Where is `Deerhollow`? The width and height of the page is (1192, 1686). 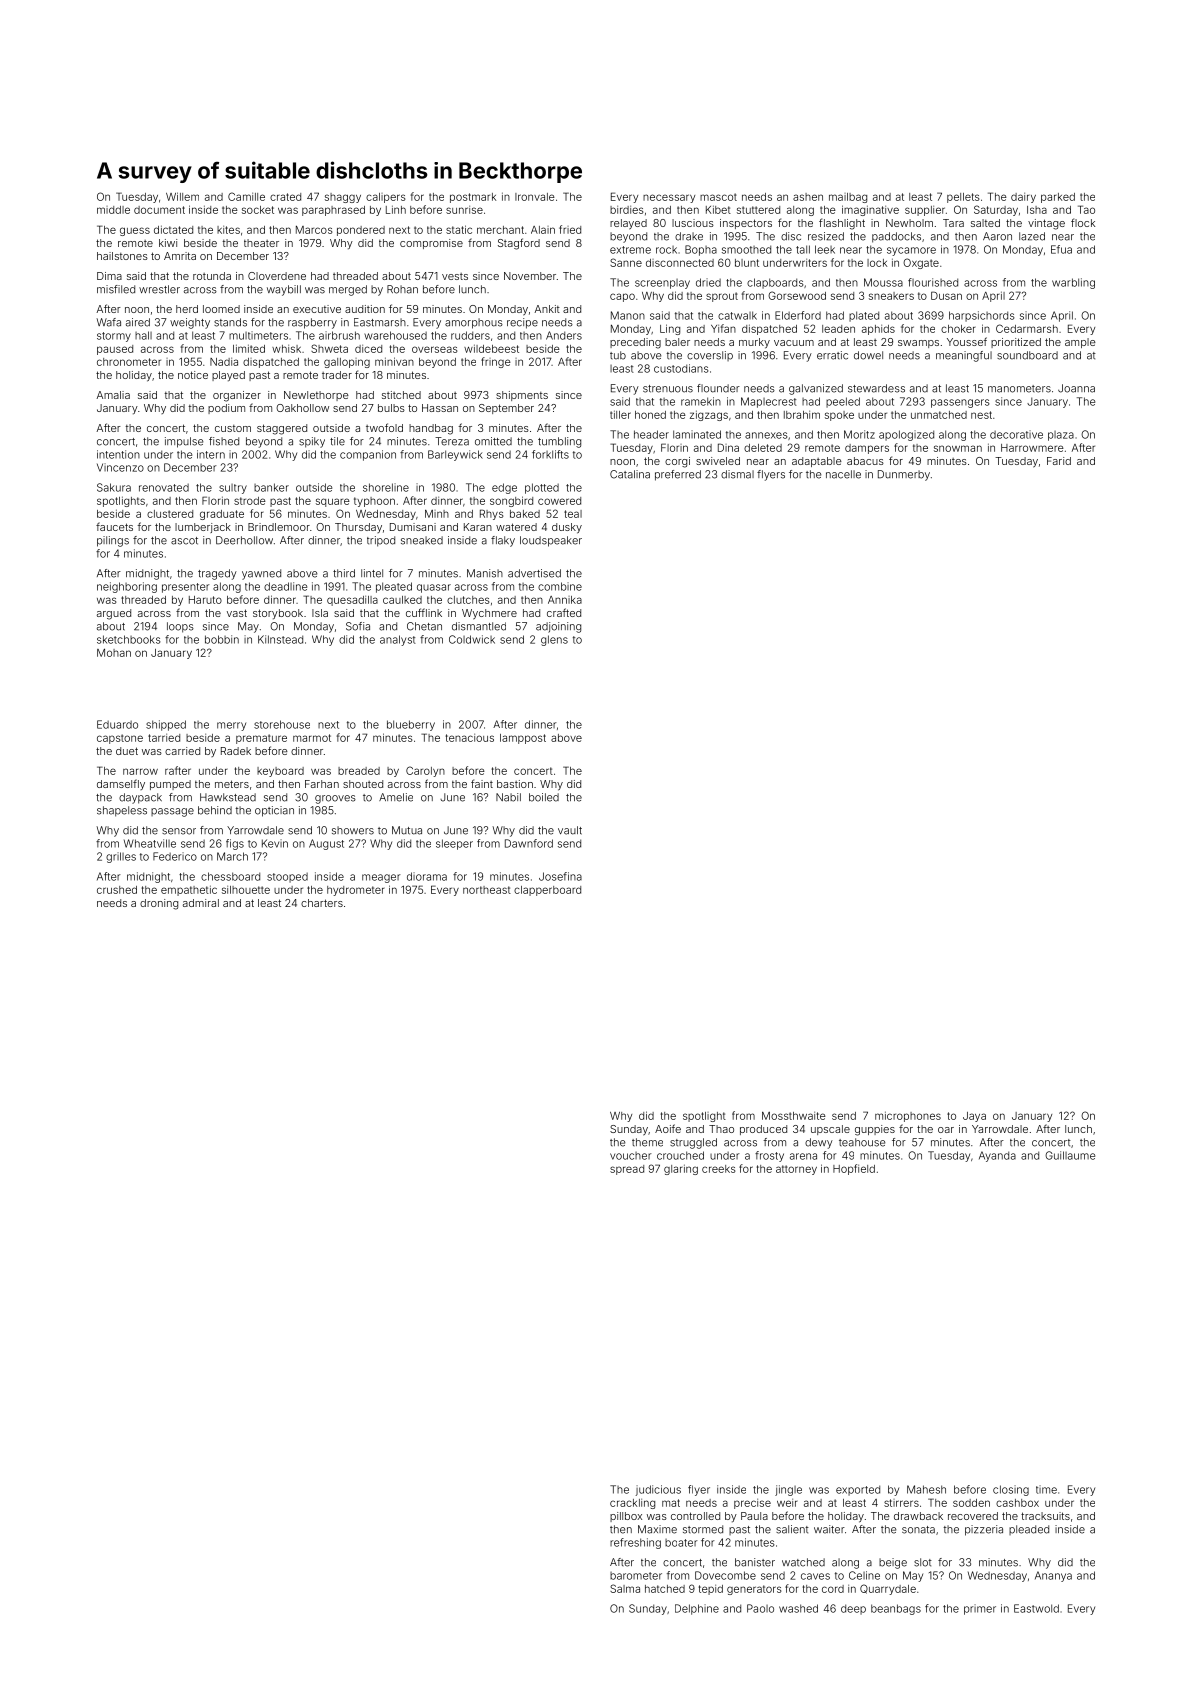 Deerhollow is located at coordinates (244, 540).
